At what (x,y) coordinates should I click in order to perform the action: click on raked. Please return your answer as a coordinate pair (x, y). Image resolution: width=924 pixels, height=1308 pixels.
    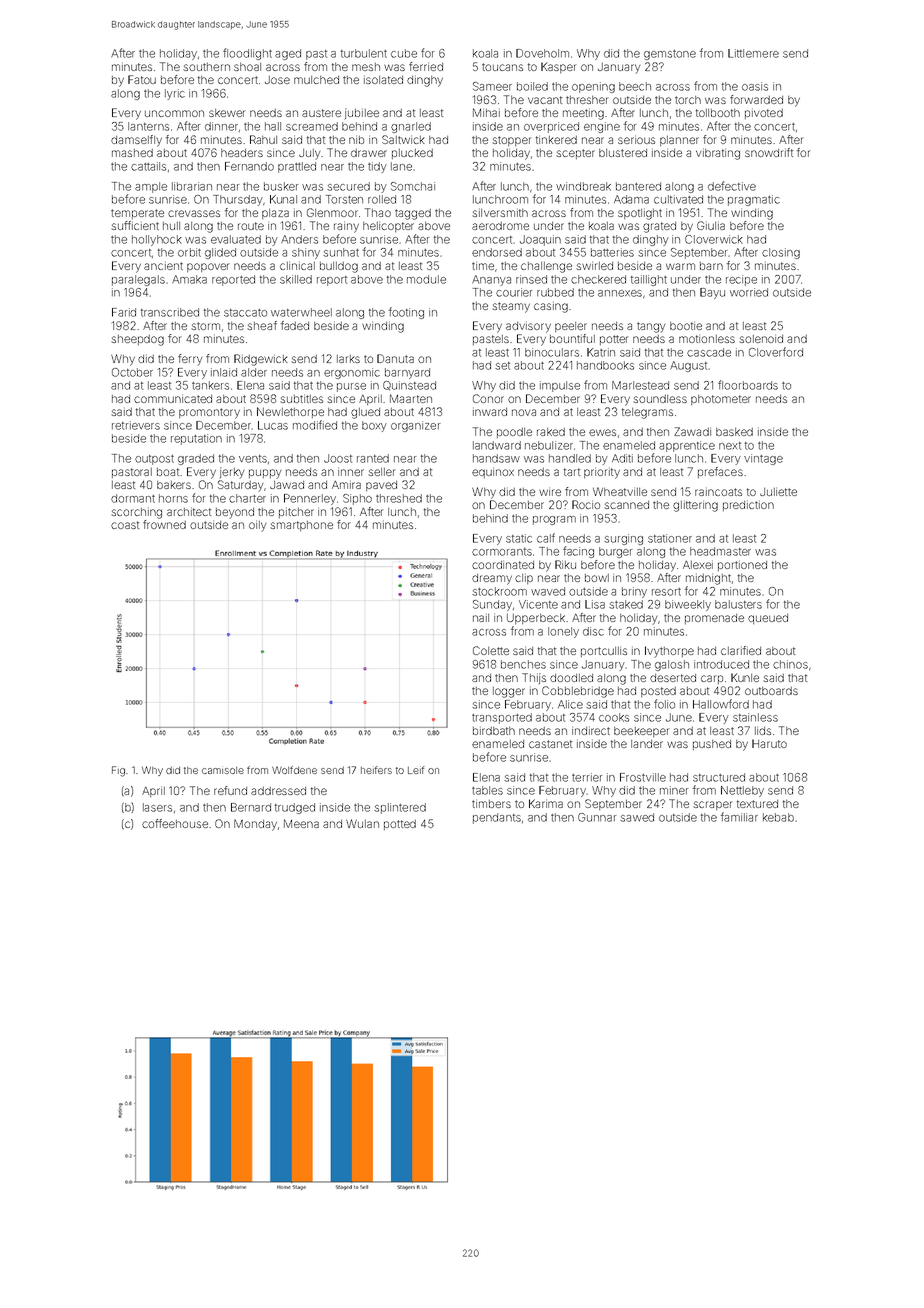
    Looking at the image, I should click on (551, 432).
